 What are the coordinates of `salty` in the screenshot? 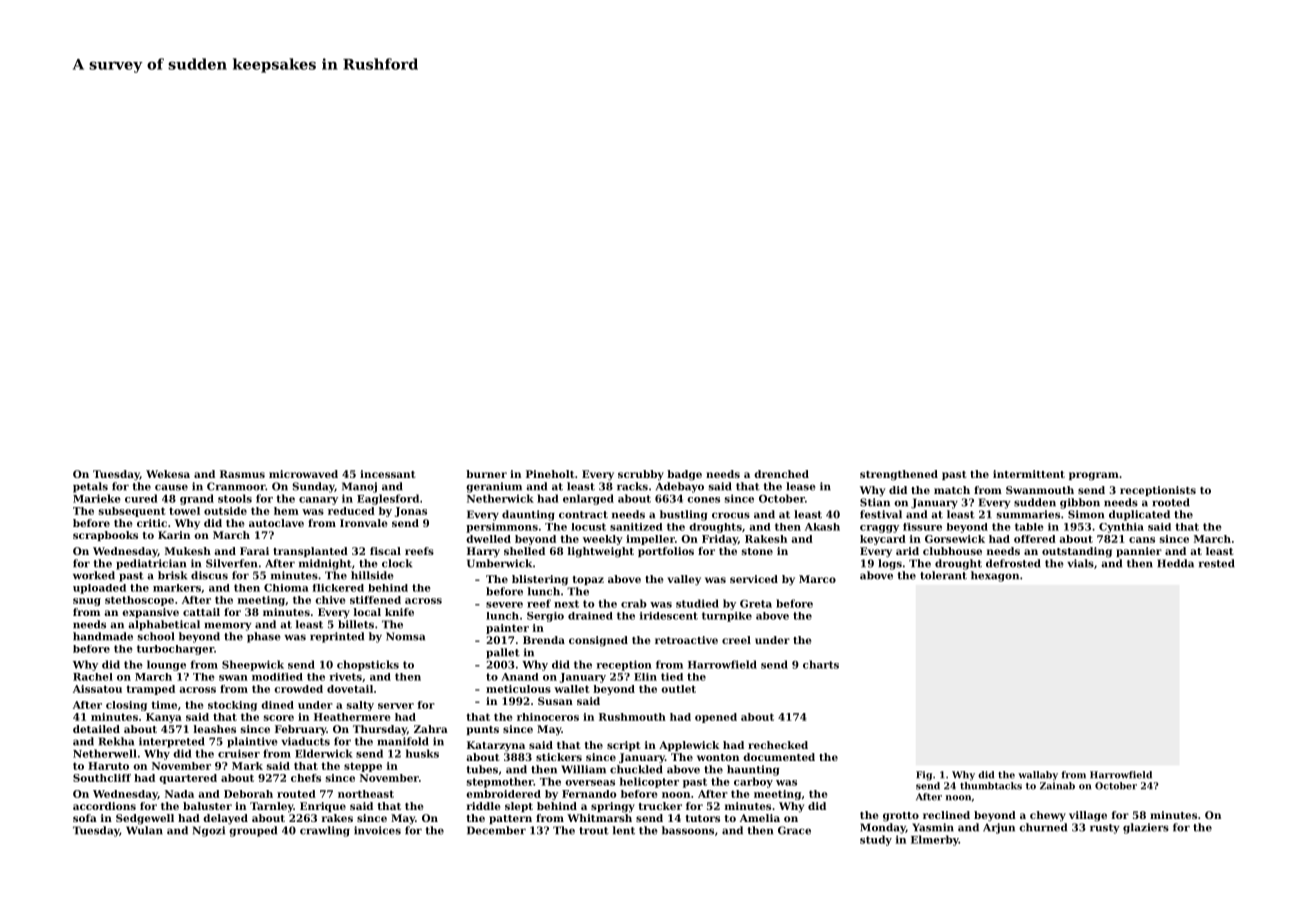 It's located at (360, 706).
